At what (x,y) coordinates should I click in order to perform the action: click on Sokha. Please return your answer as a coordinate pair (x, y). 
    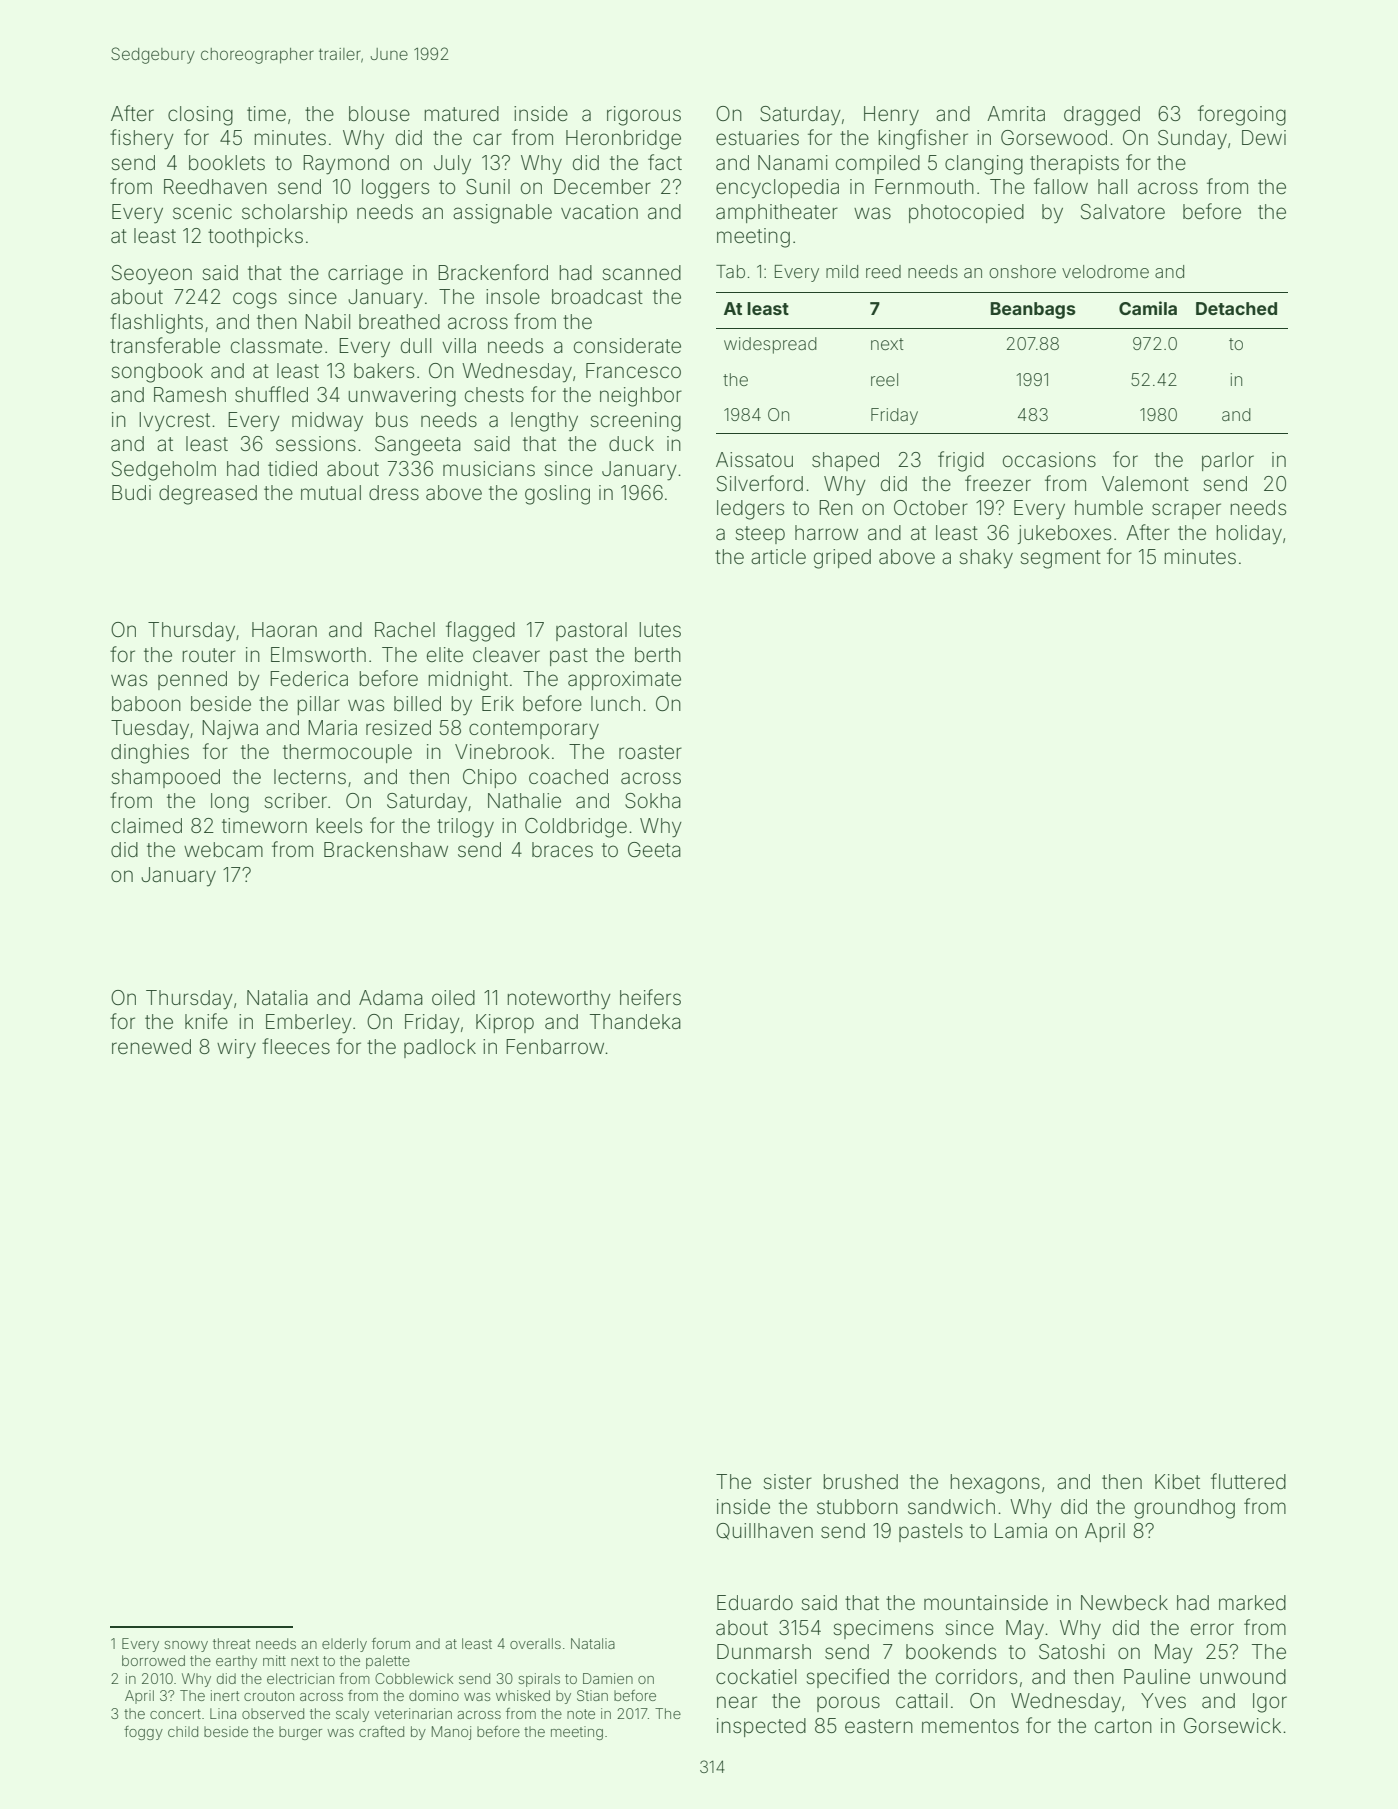
    Looking at the image, I should click on (653, 801).
